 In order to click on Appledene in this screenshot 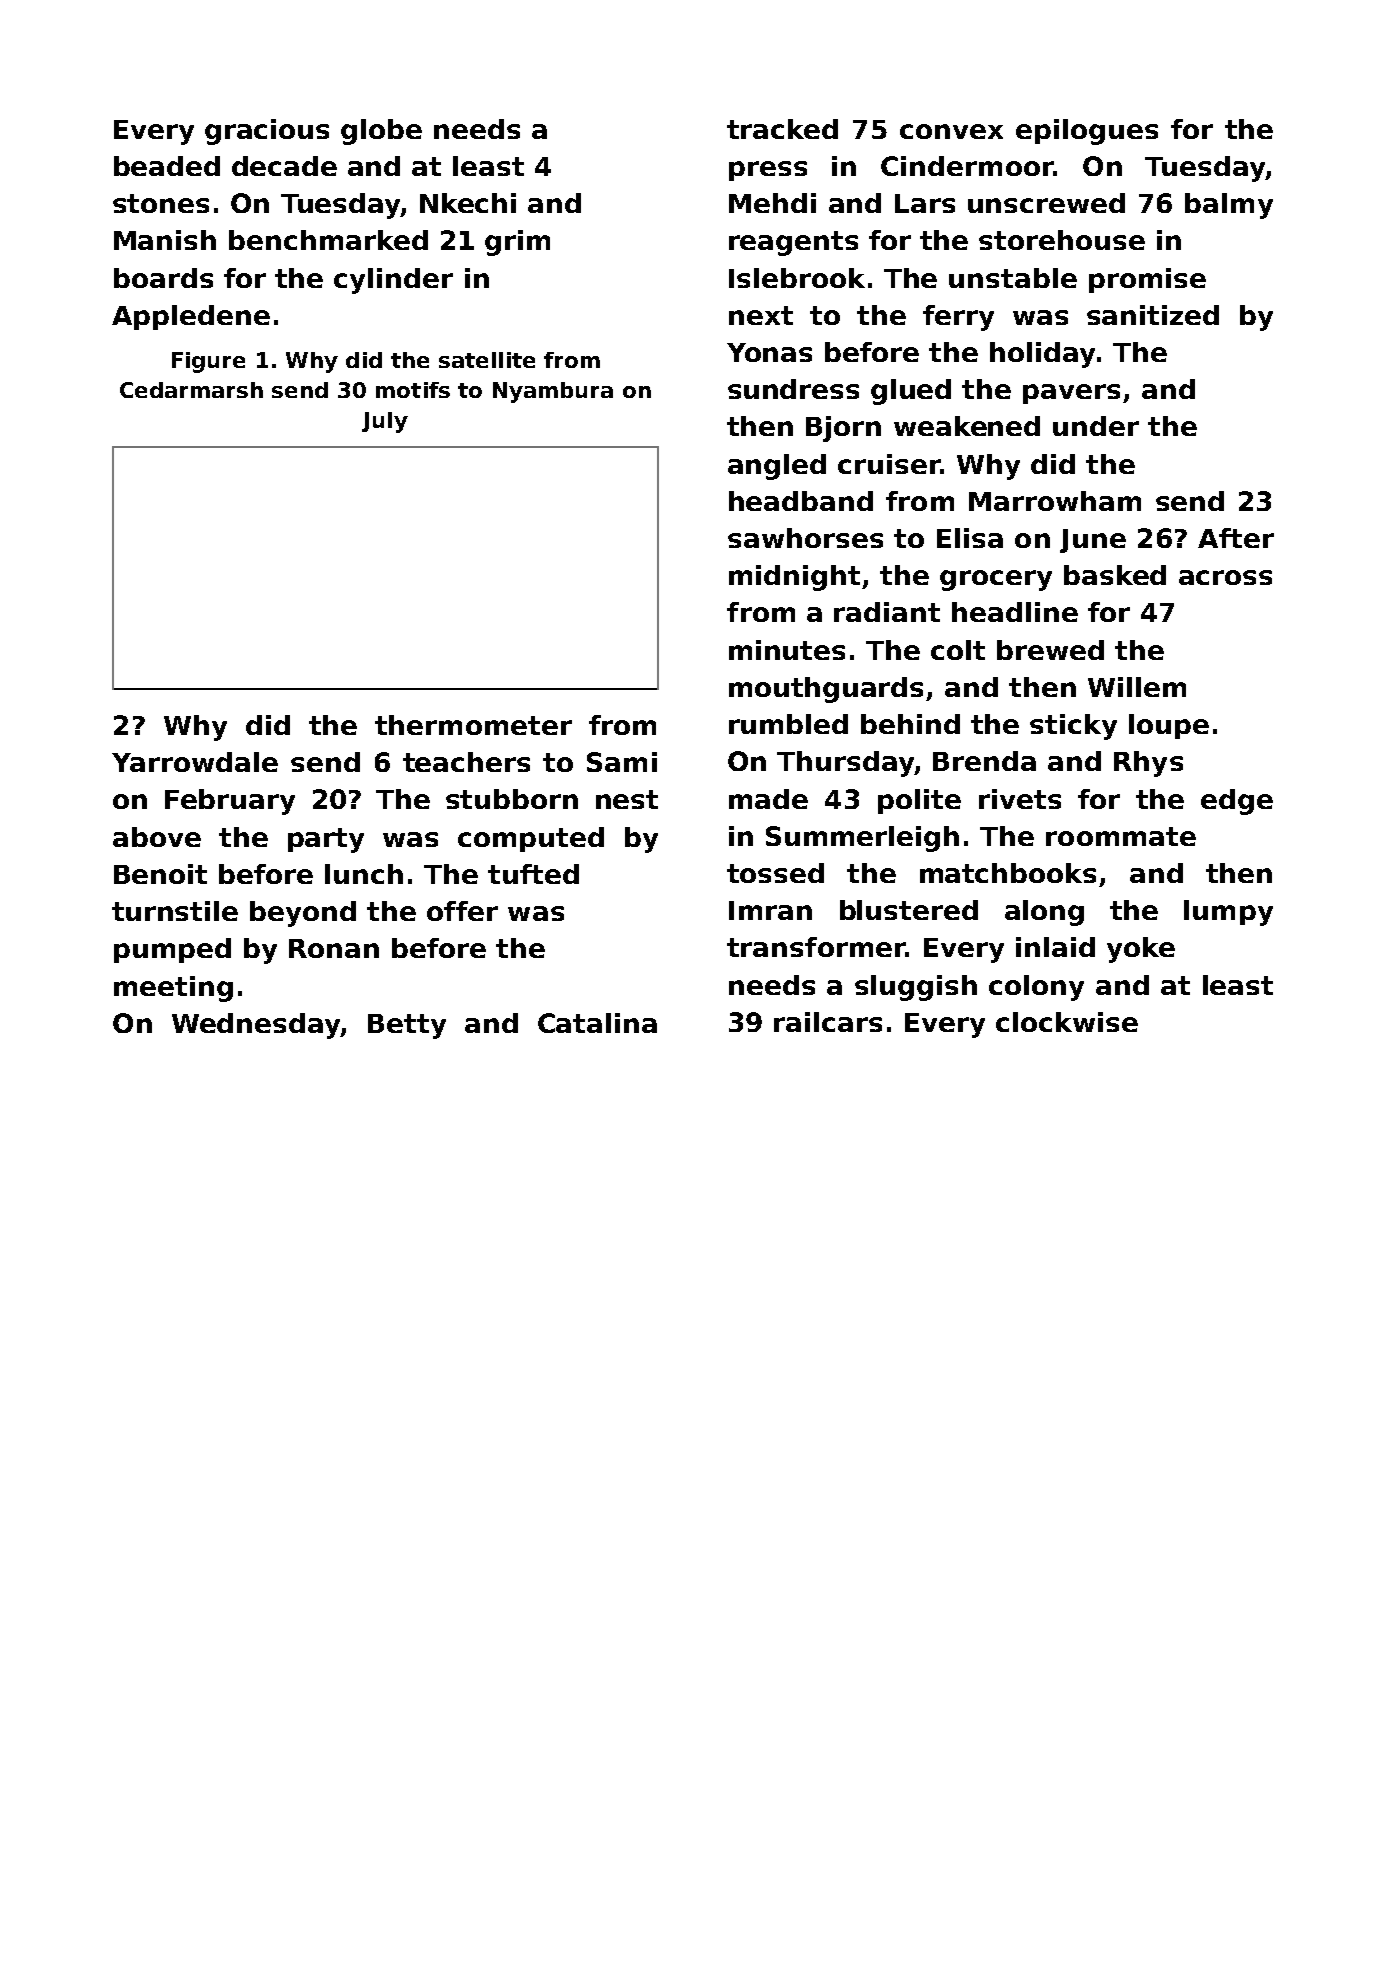, I will do `click(191, 317)`.
